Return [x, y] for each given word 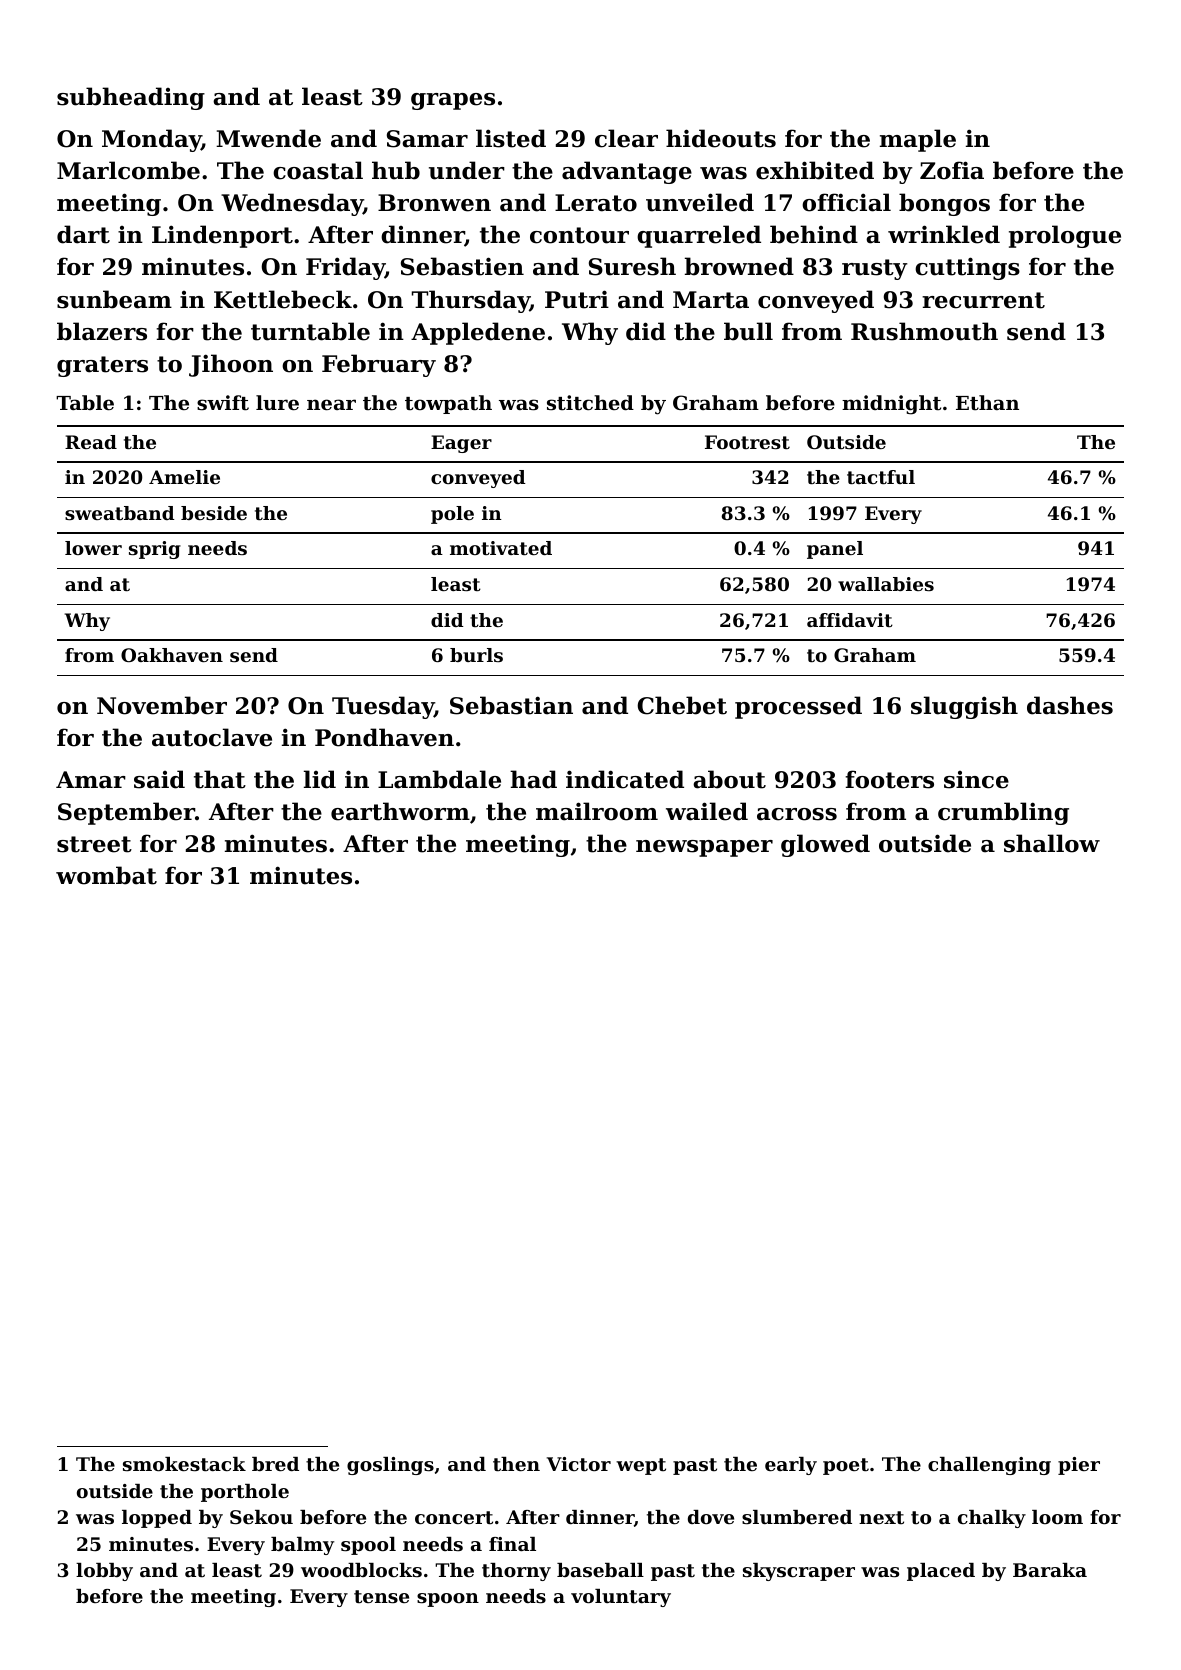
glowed [825, 845]
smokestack [184, 1464]
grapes [453, 101]
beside [214, 513]
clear [626, 138]
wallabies [886, 584]
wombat [106, 875]
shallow [1052, 843]
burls [476, 655]
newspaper [704, 848]
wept [641, 1466]
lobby [104, 1572]
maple [918, 140]
